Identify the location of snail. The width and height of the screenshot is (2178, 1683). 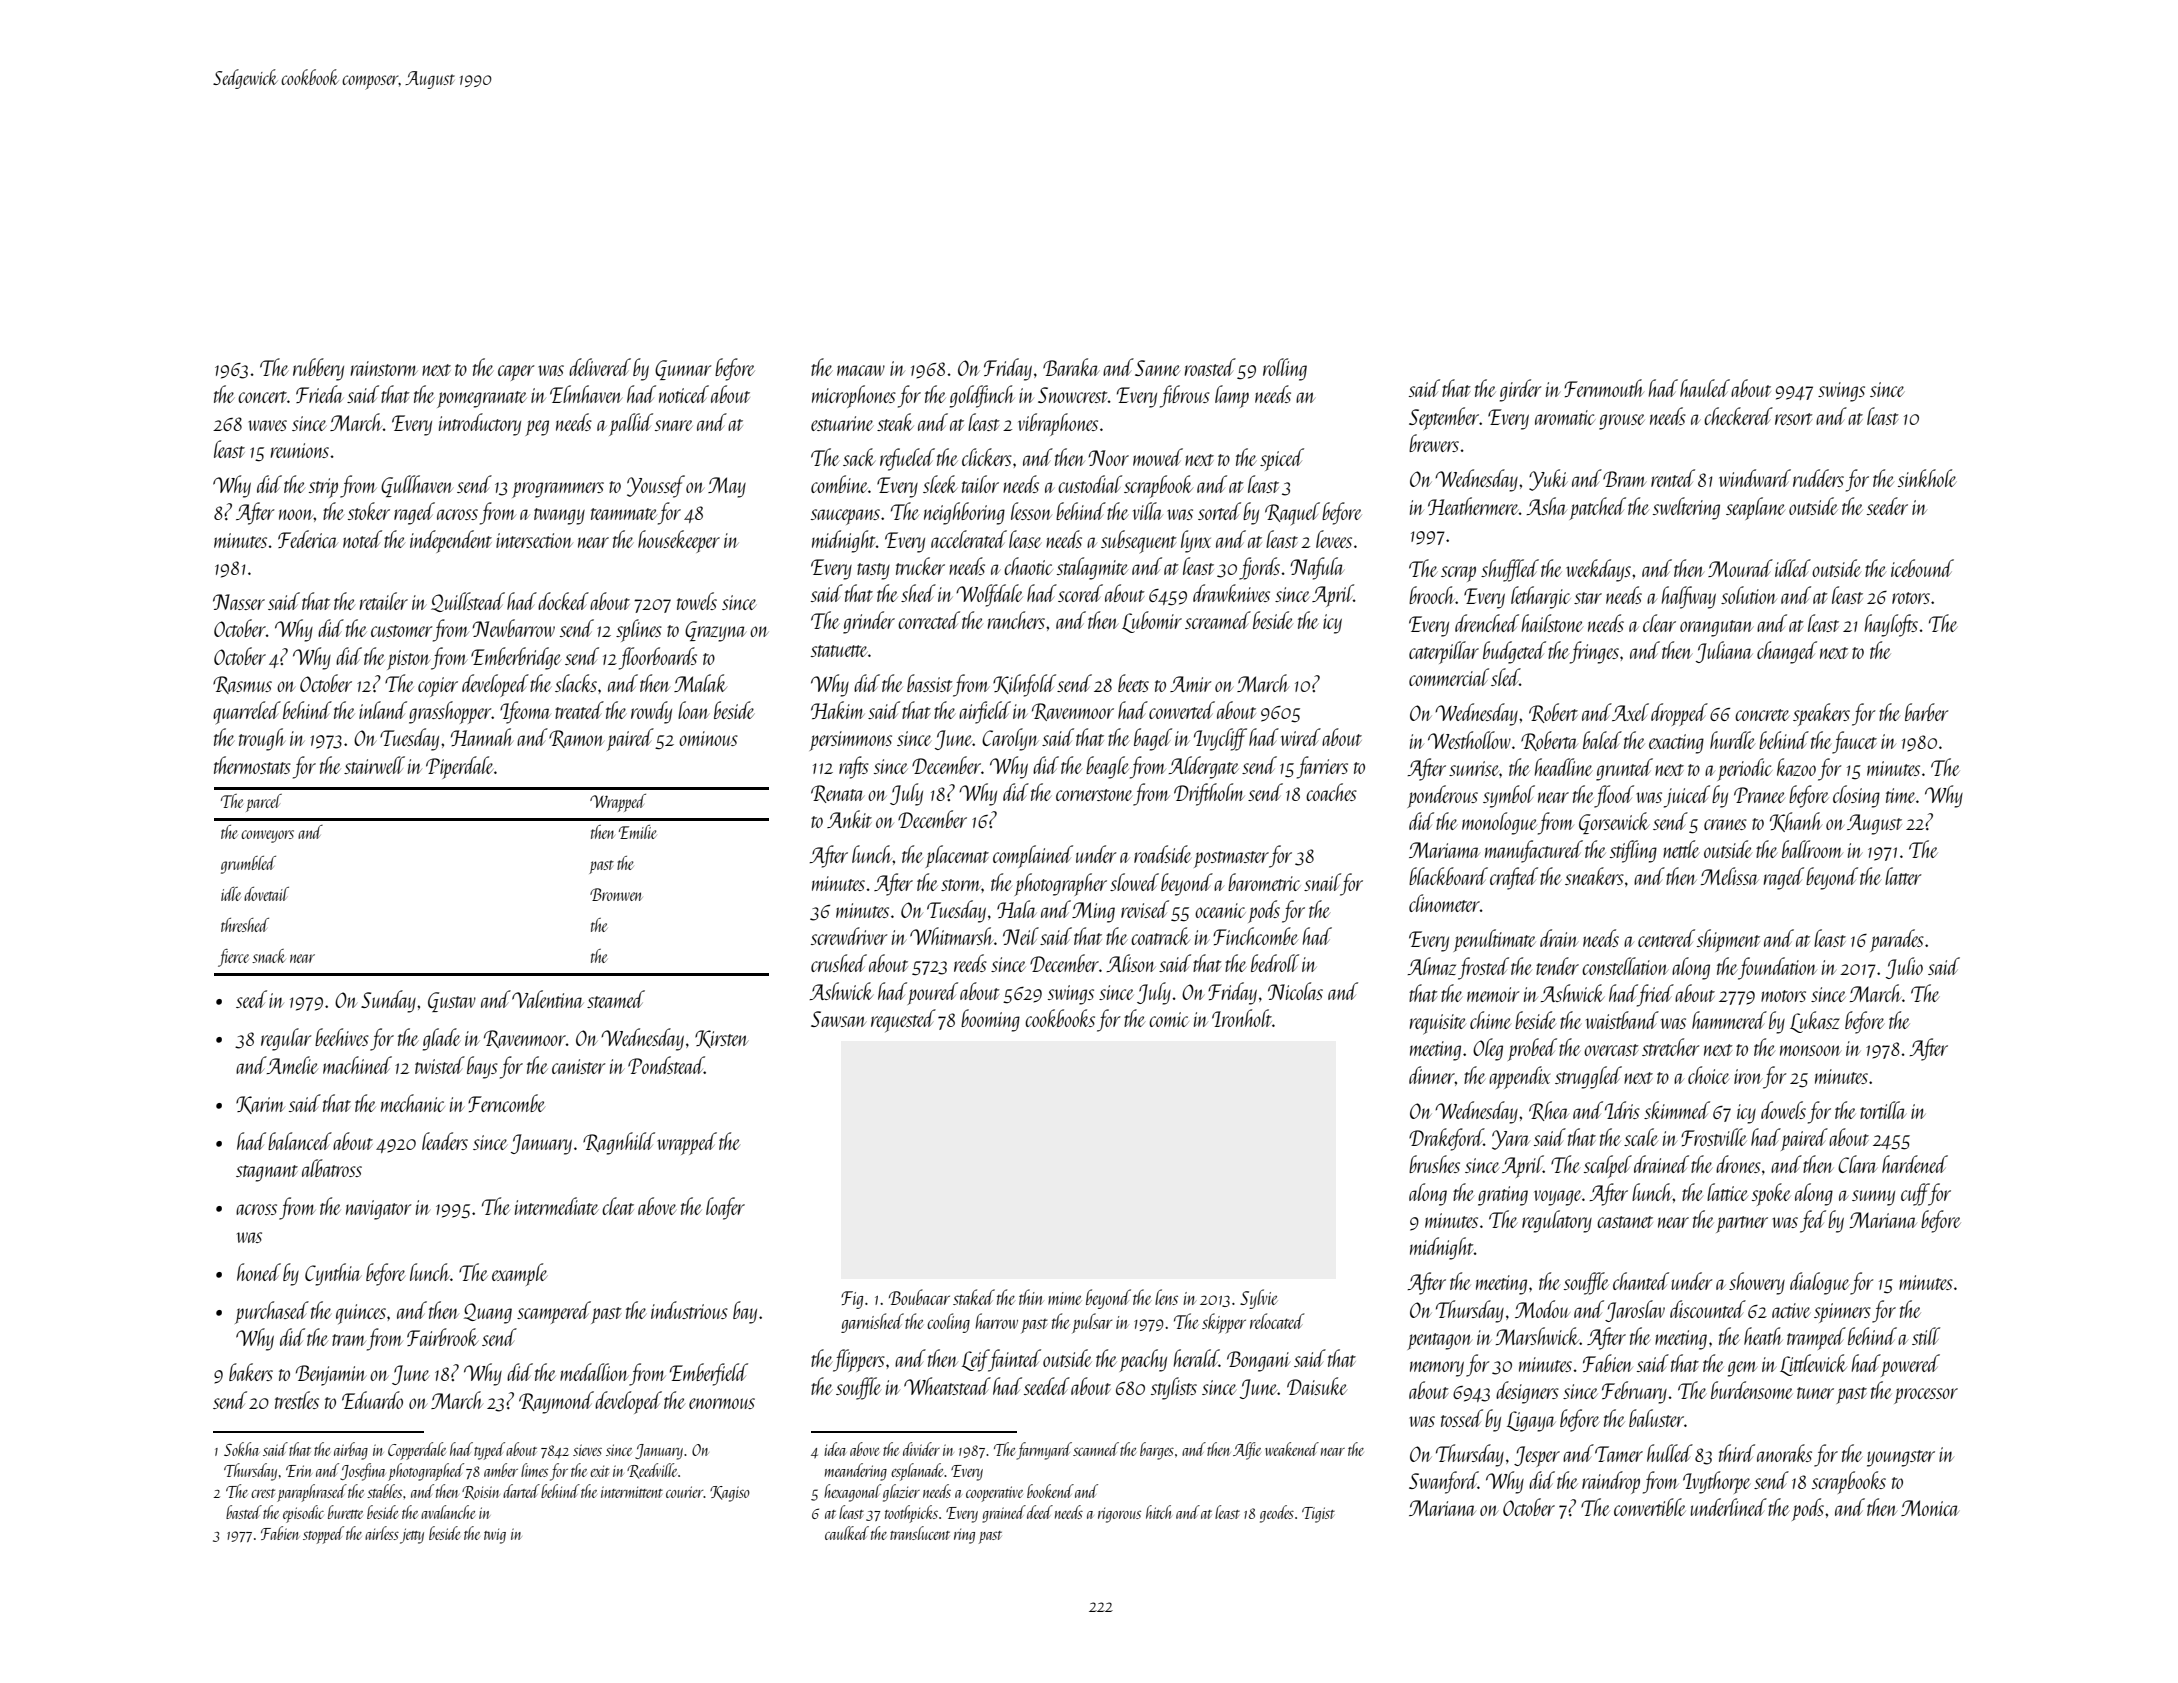
(1322, 882).
